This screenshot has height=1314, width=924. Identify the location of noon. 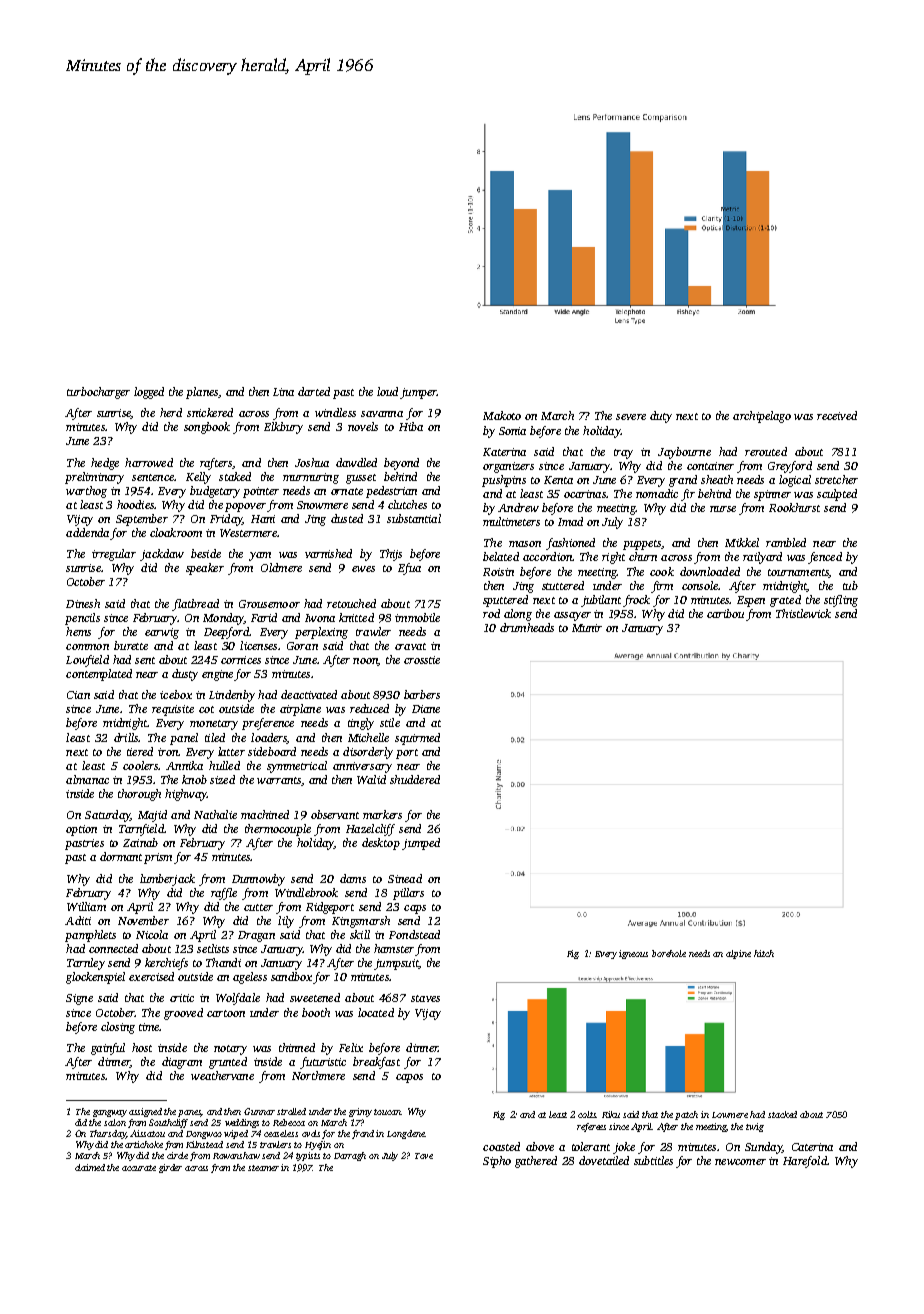
(365, 662).
